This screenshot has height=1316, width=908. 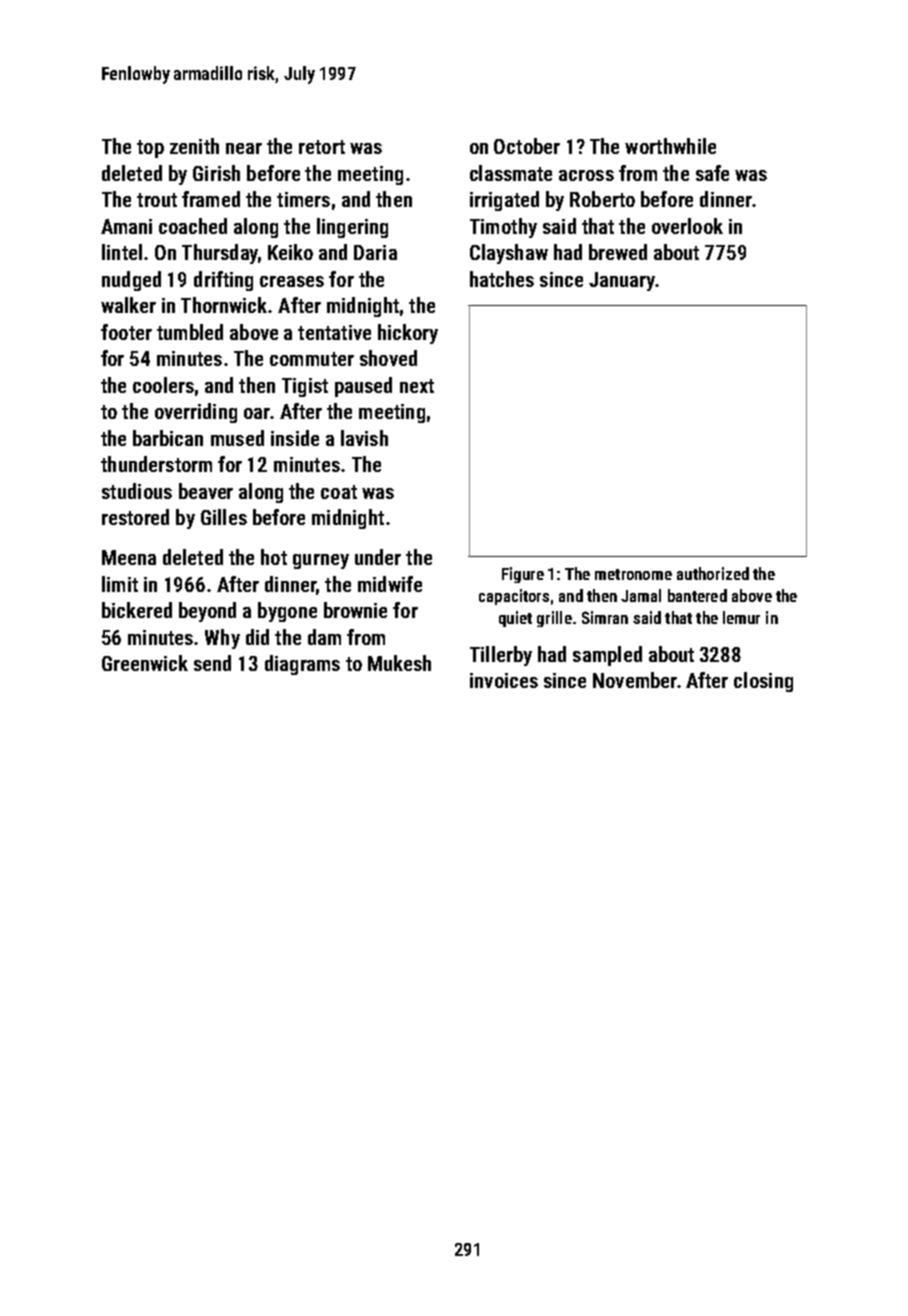 What do you see at coordinates (150, 149) in the screenshot?
I see `top` at bounding box center [150, 149].
